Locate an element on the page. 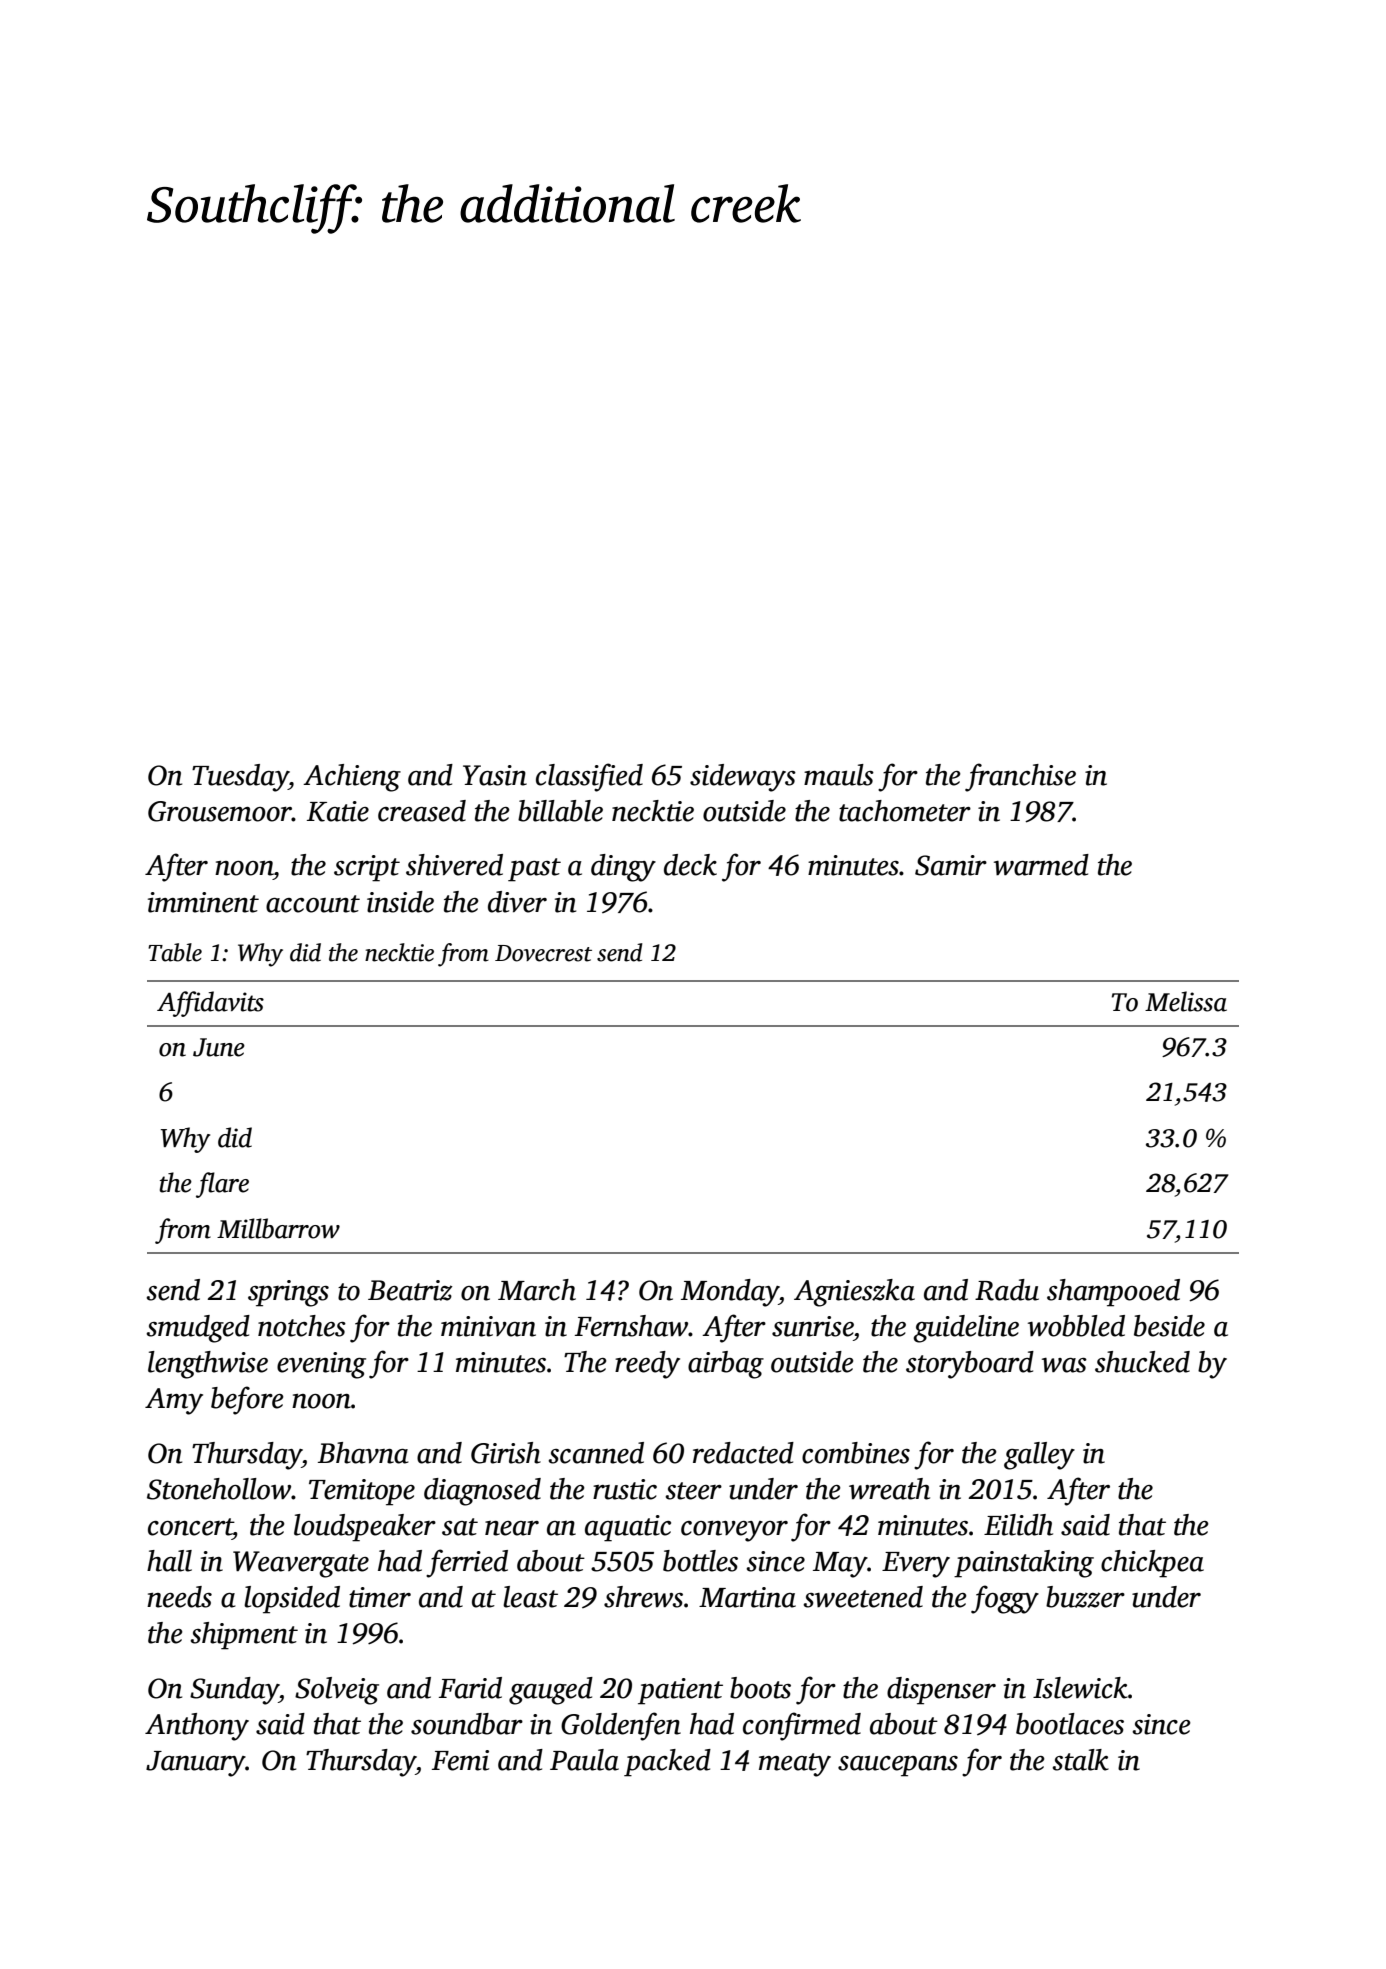  mauls is located at coordinates (839, 775).
